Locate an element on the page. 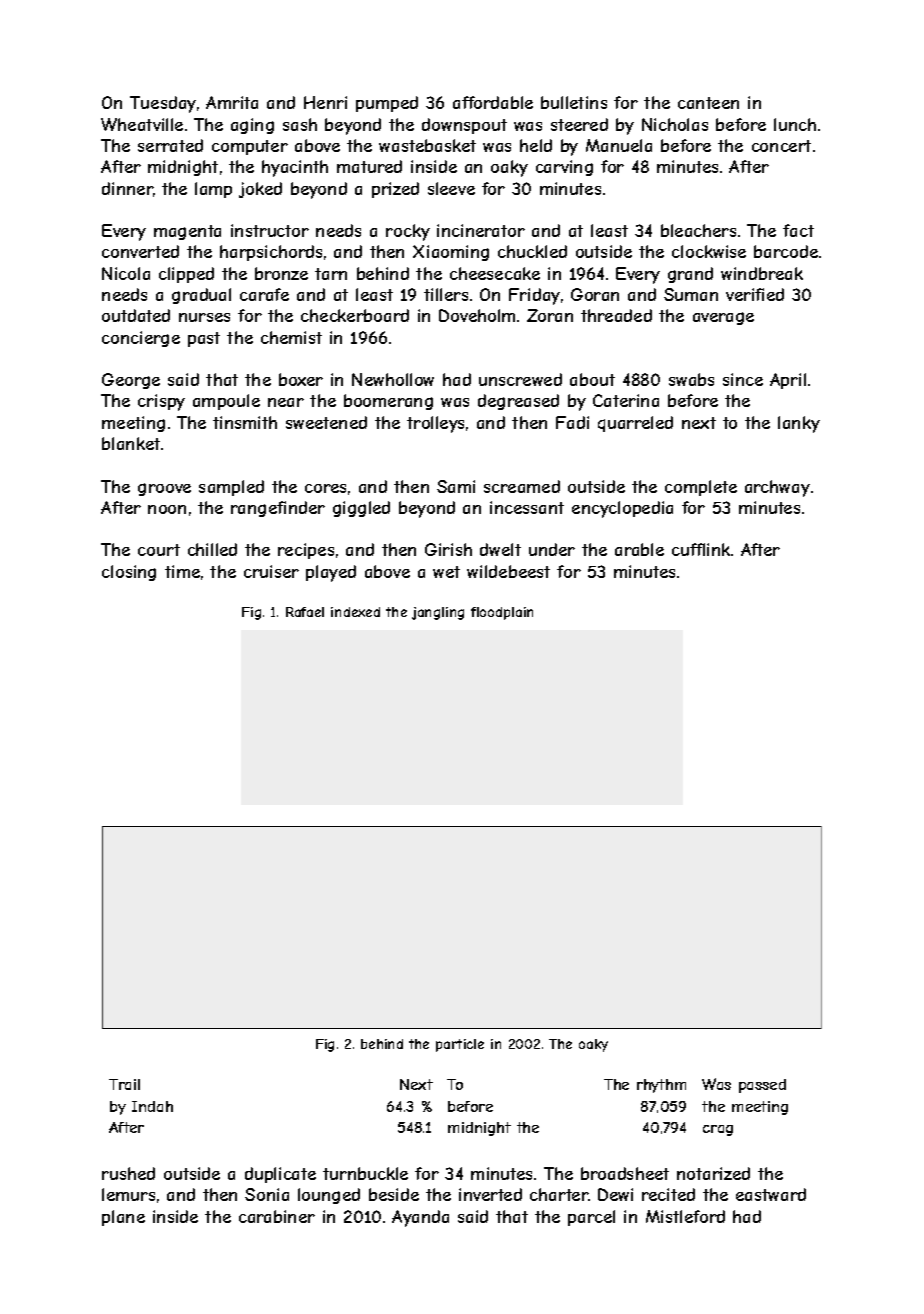 The image size is (924, 1314). rhythm is located at coordinates (661, 1086).
